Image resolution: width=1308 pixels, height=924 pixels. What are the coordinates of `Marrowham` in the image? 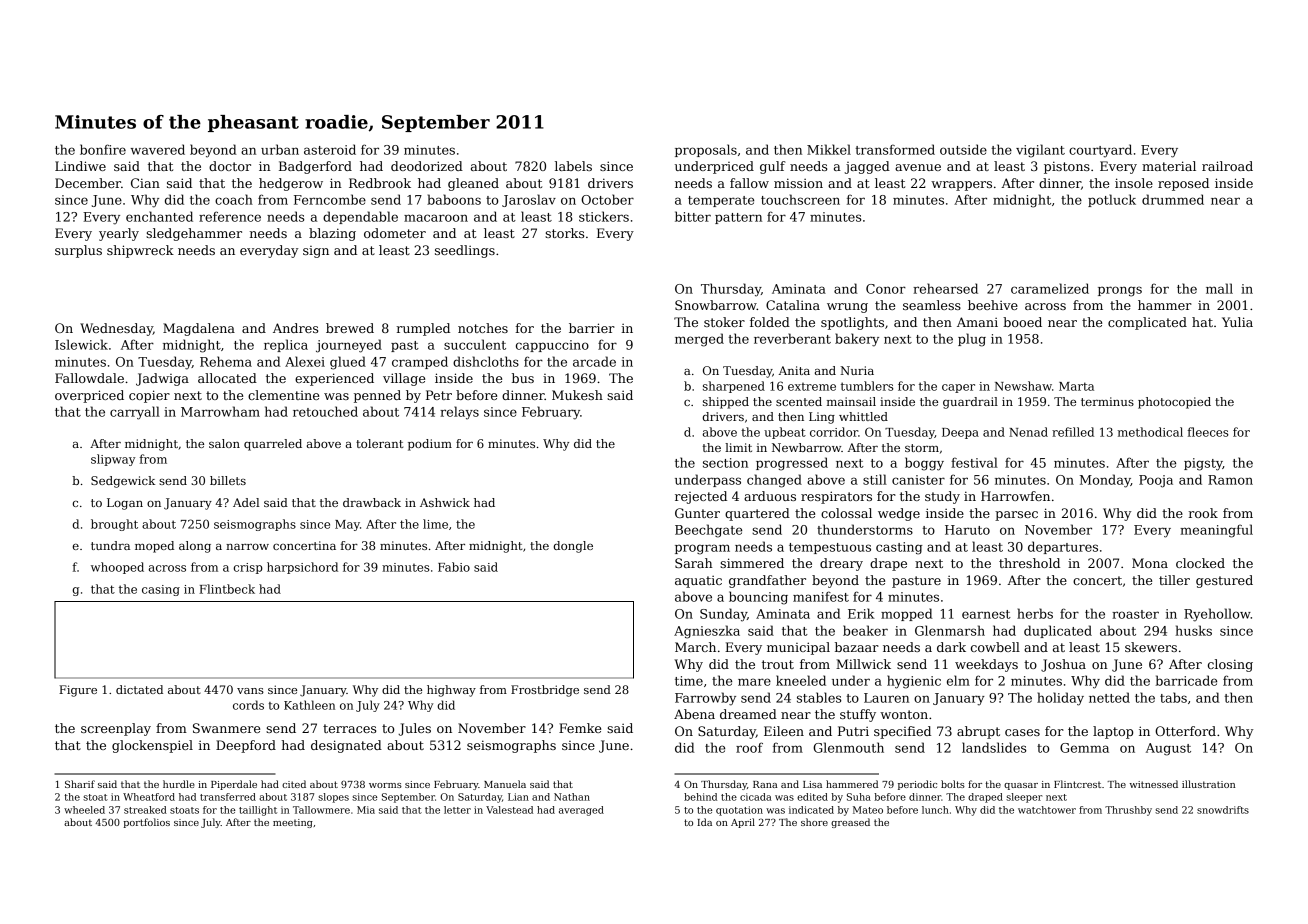 It's located at (220, 411).
